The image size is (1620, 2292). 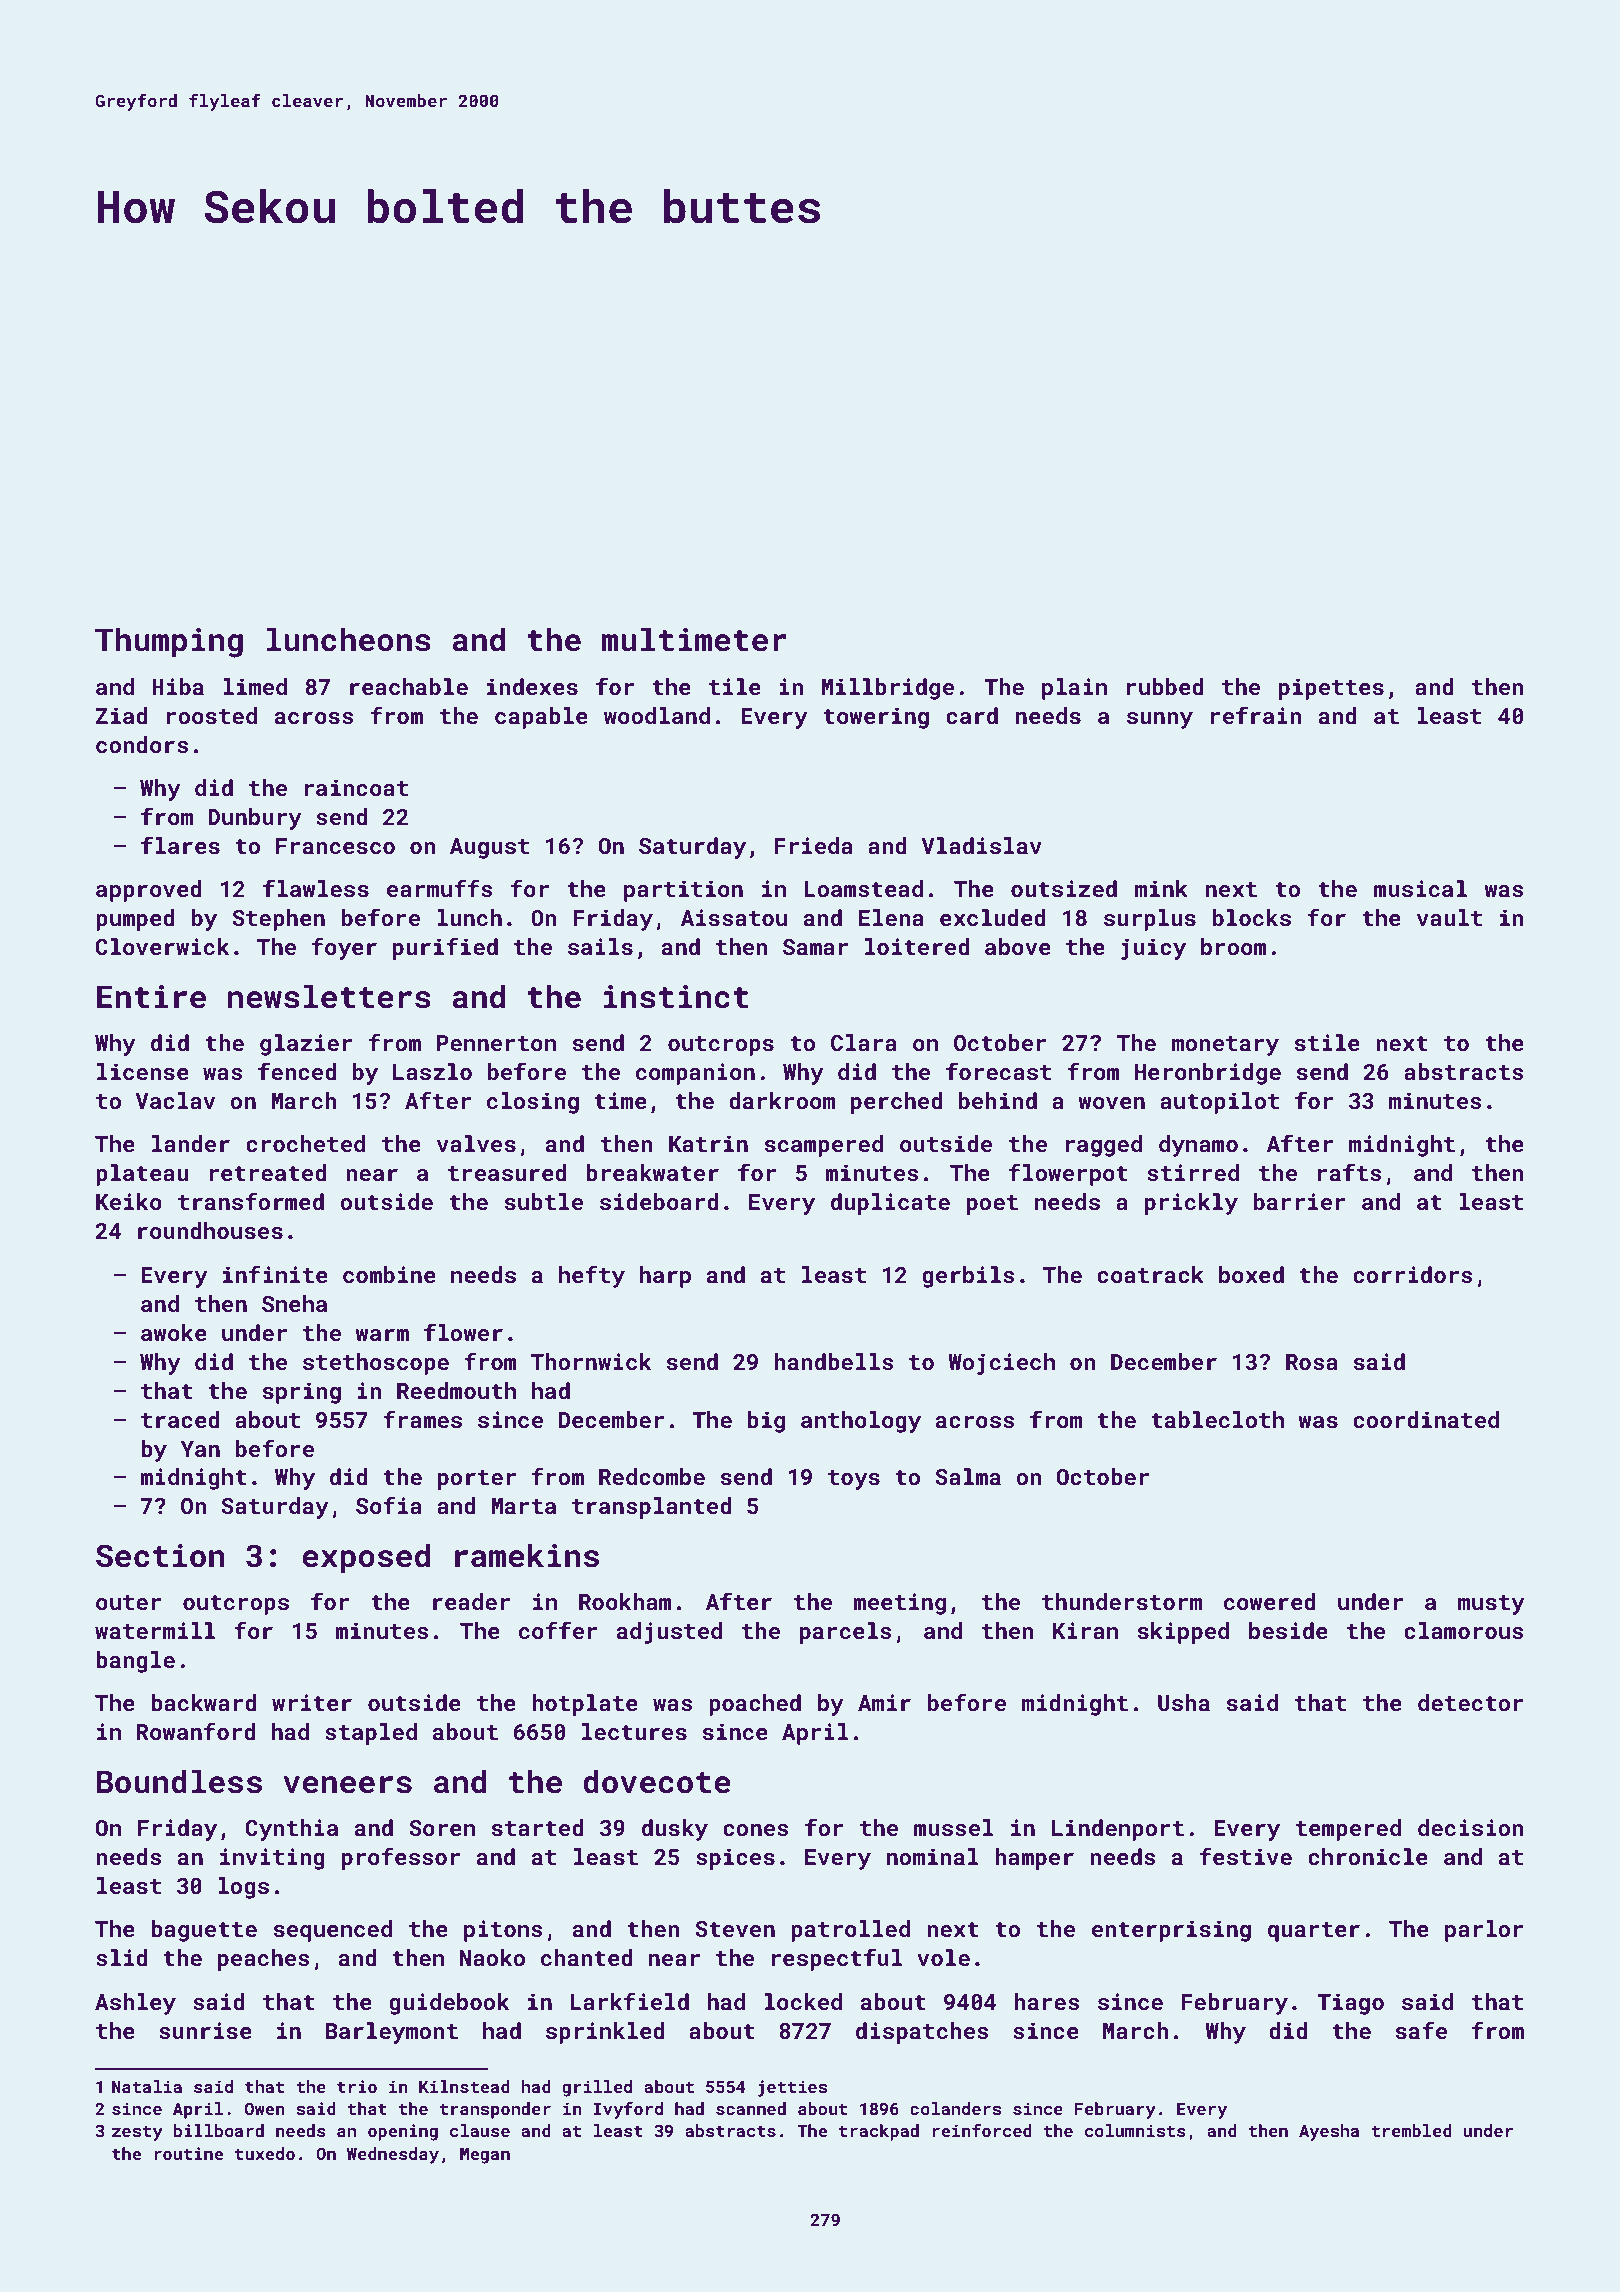 What do you see at coordinates (1331, 689) in the screenshot?
I see `pipettes` at bounding box center [1331, 689].
